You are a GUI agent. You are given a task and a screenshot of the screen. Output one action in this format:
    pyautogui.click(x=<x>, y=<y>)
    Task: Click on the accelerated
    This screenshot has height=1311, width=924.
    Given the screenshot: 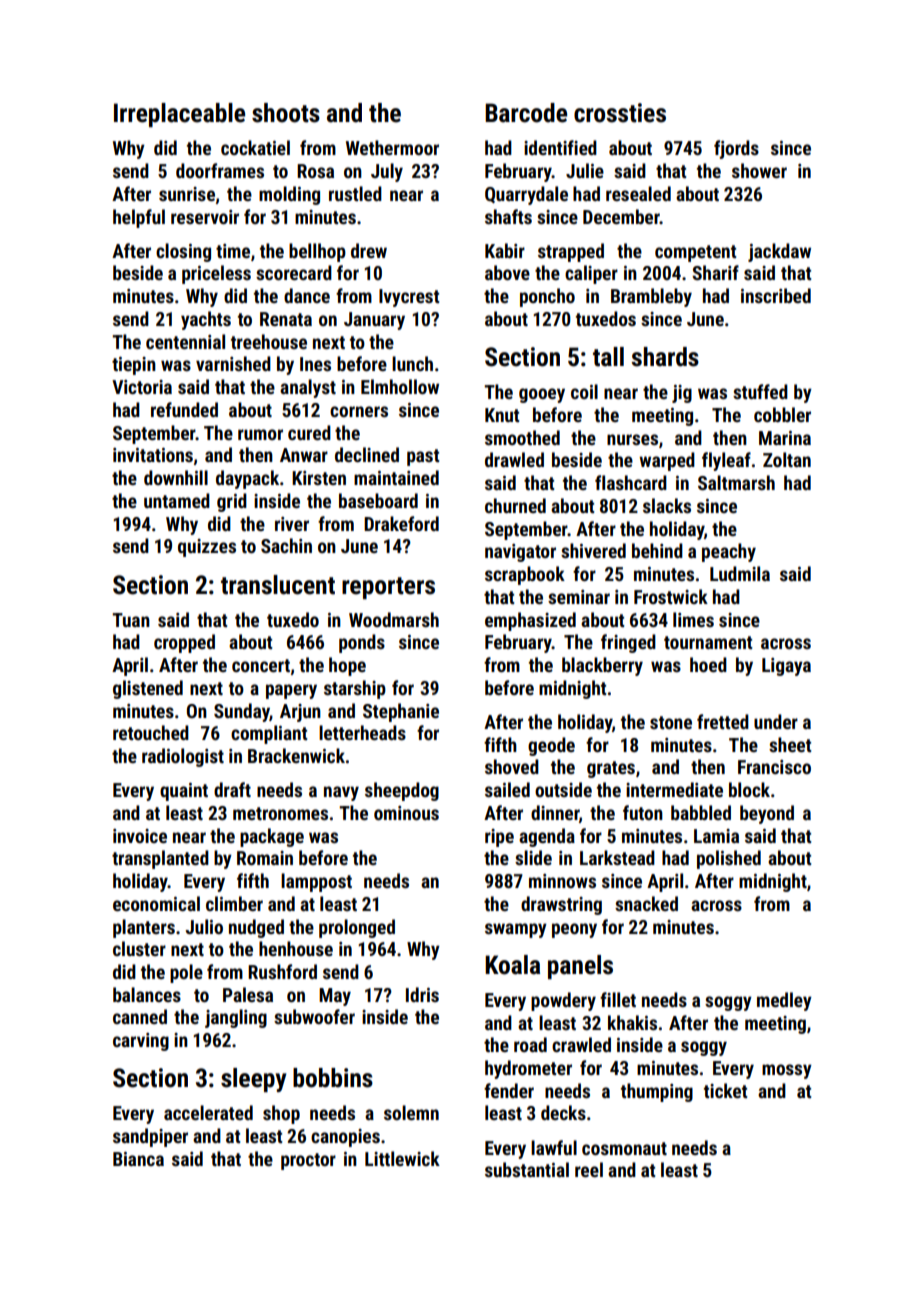 What is the action you would take?
    pyautogui.click(x=208, y=1112)
